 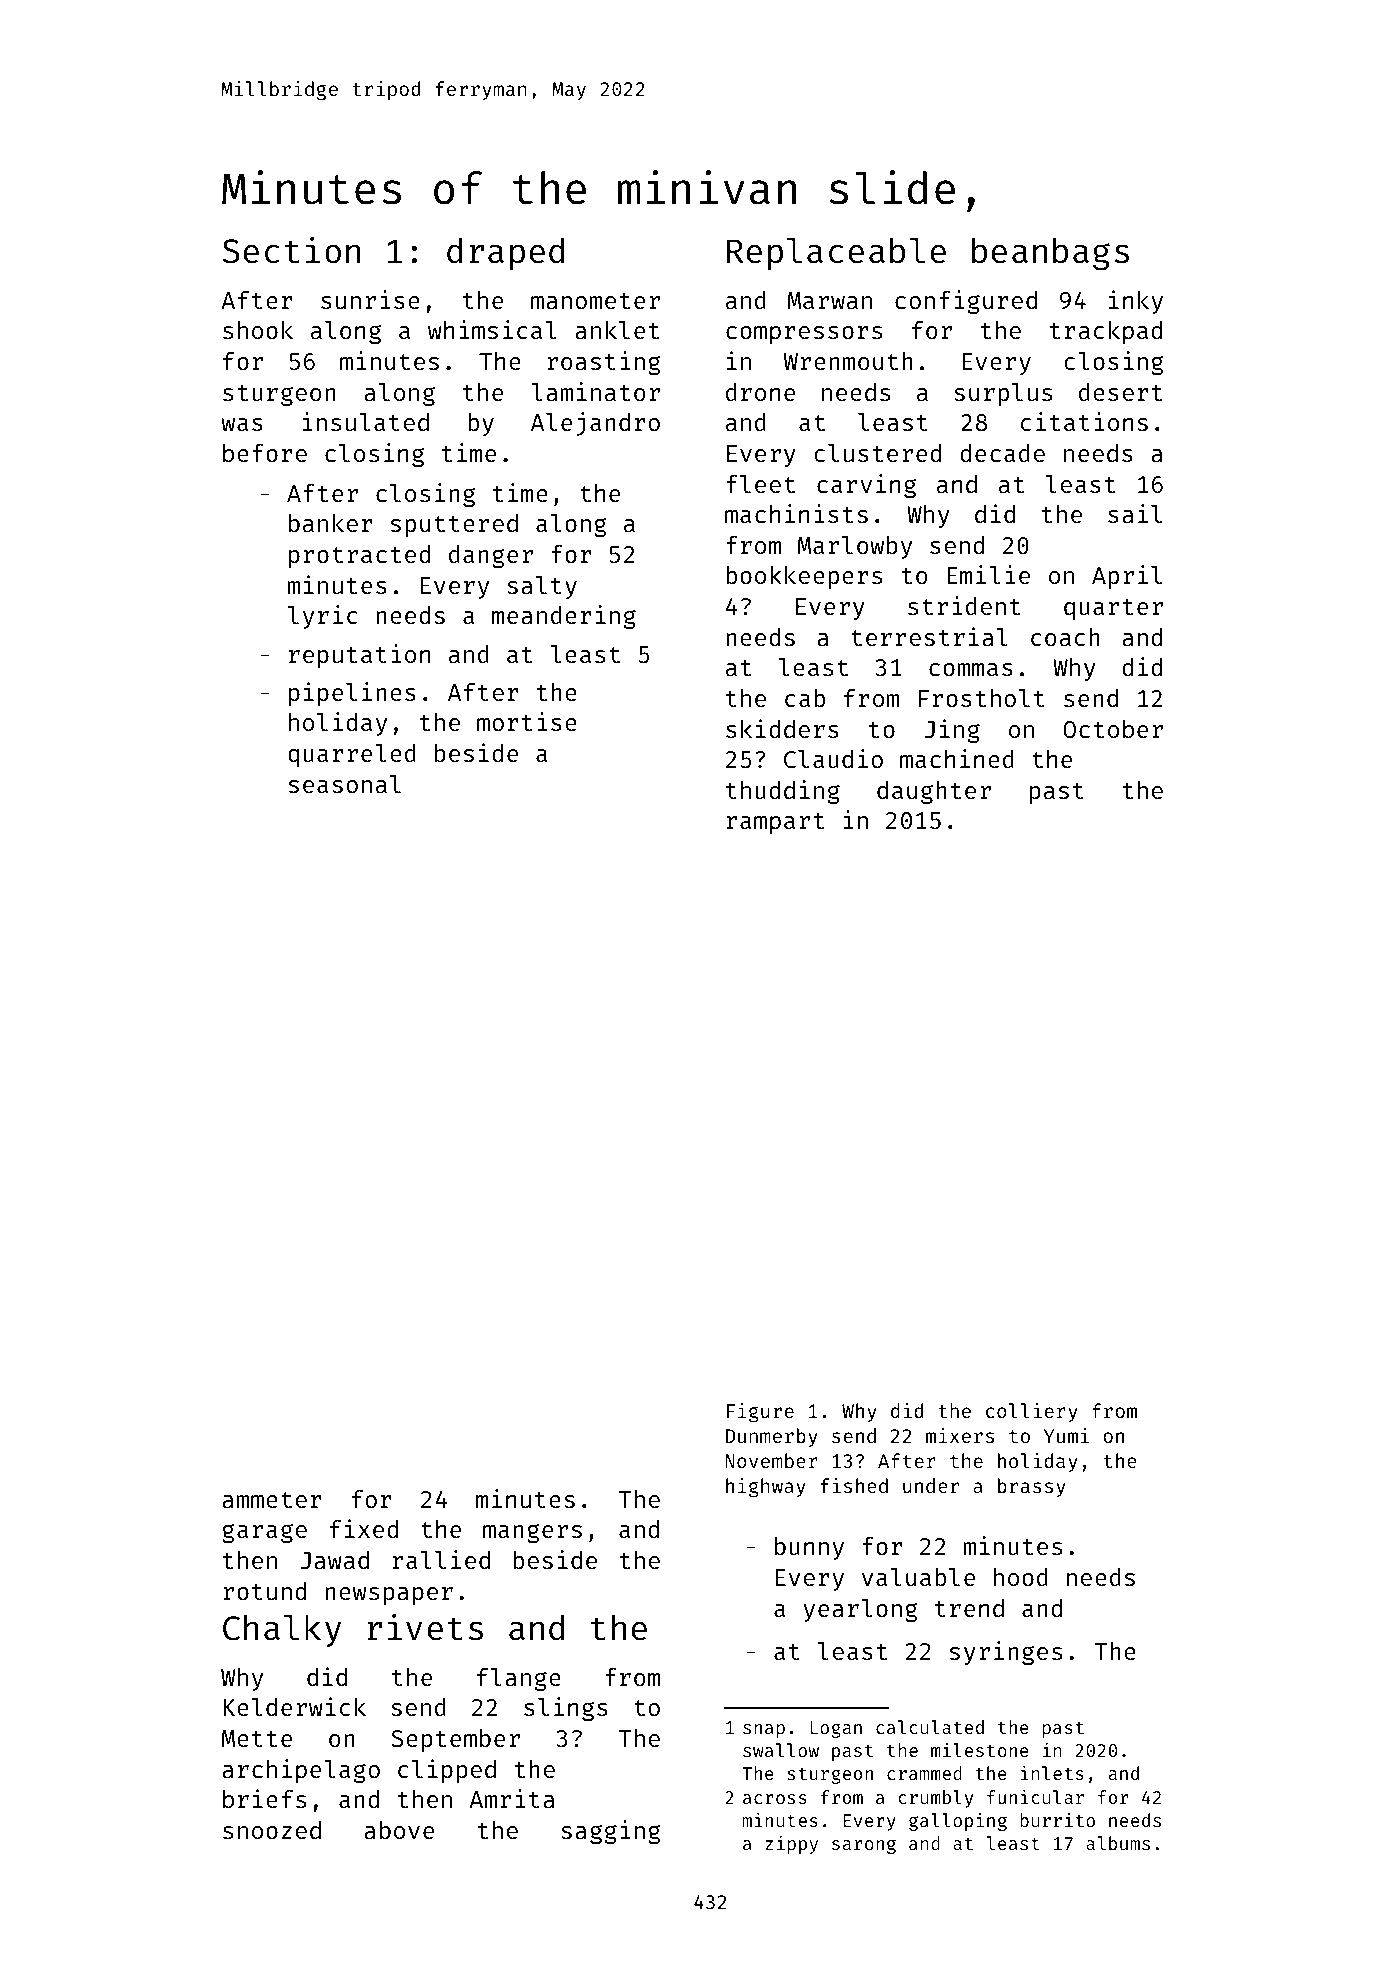 I want to click on albums, so click(x=1118, y=1843).
